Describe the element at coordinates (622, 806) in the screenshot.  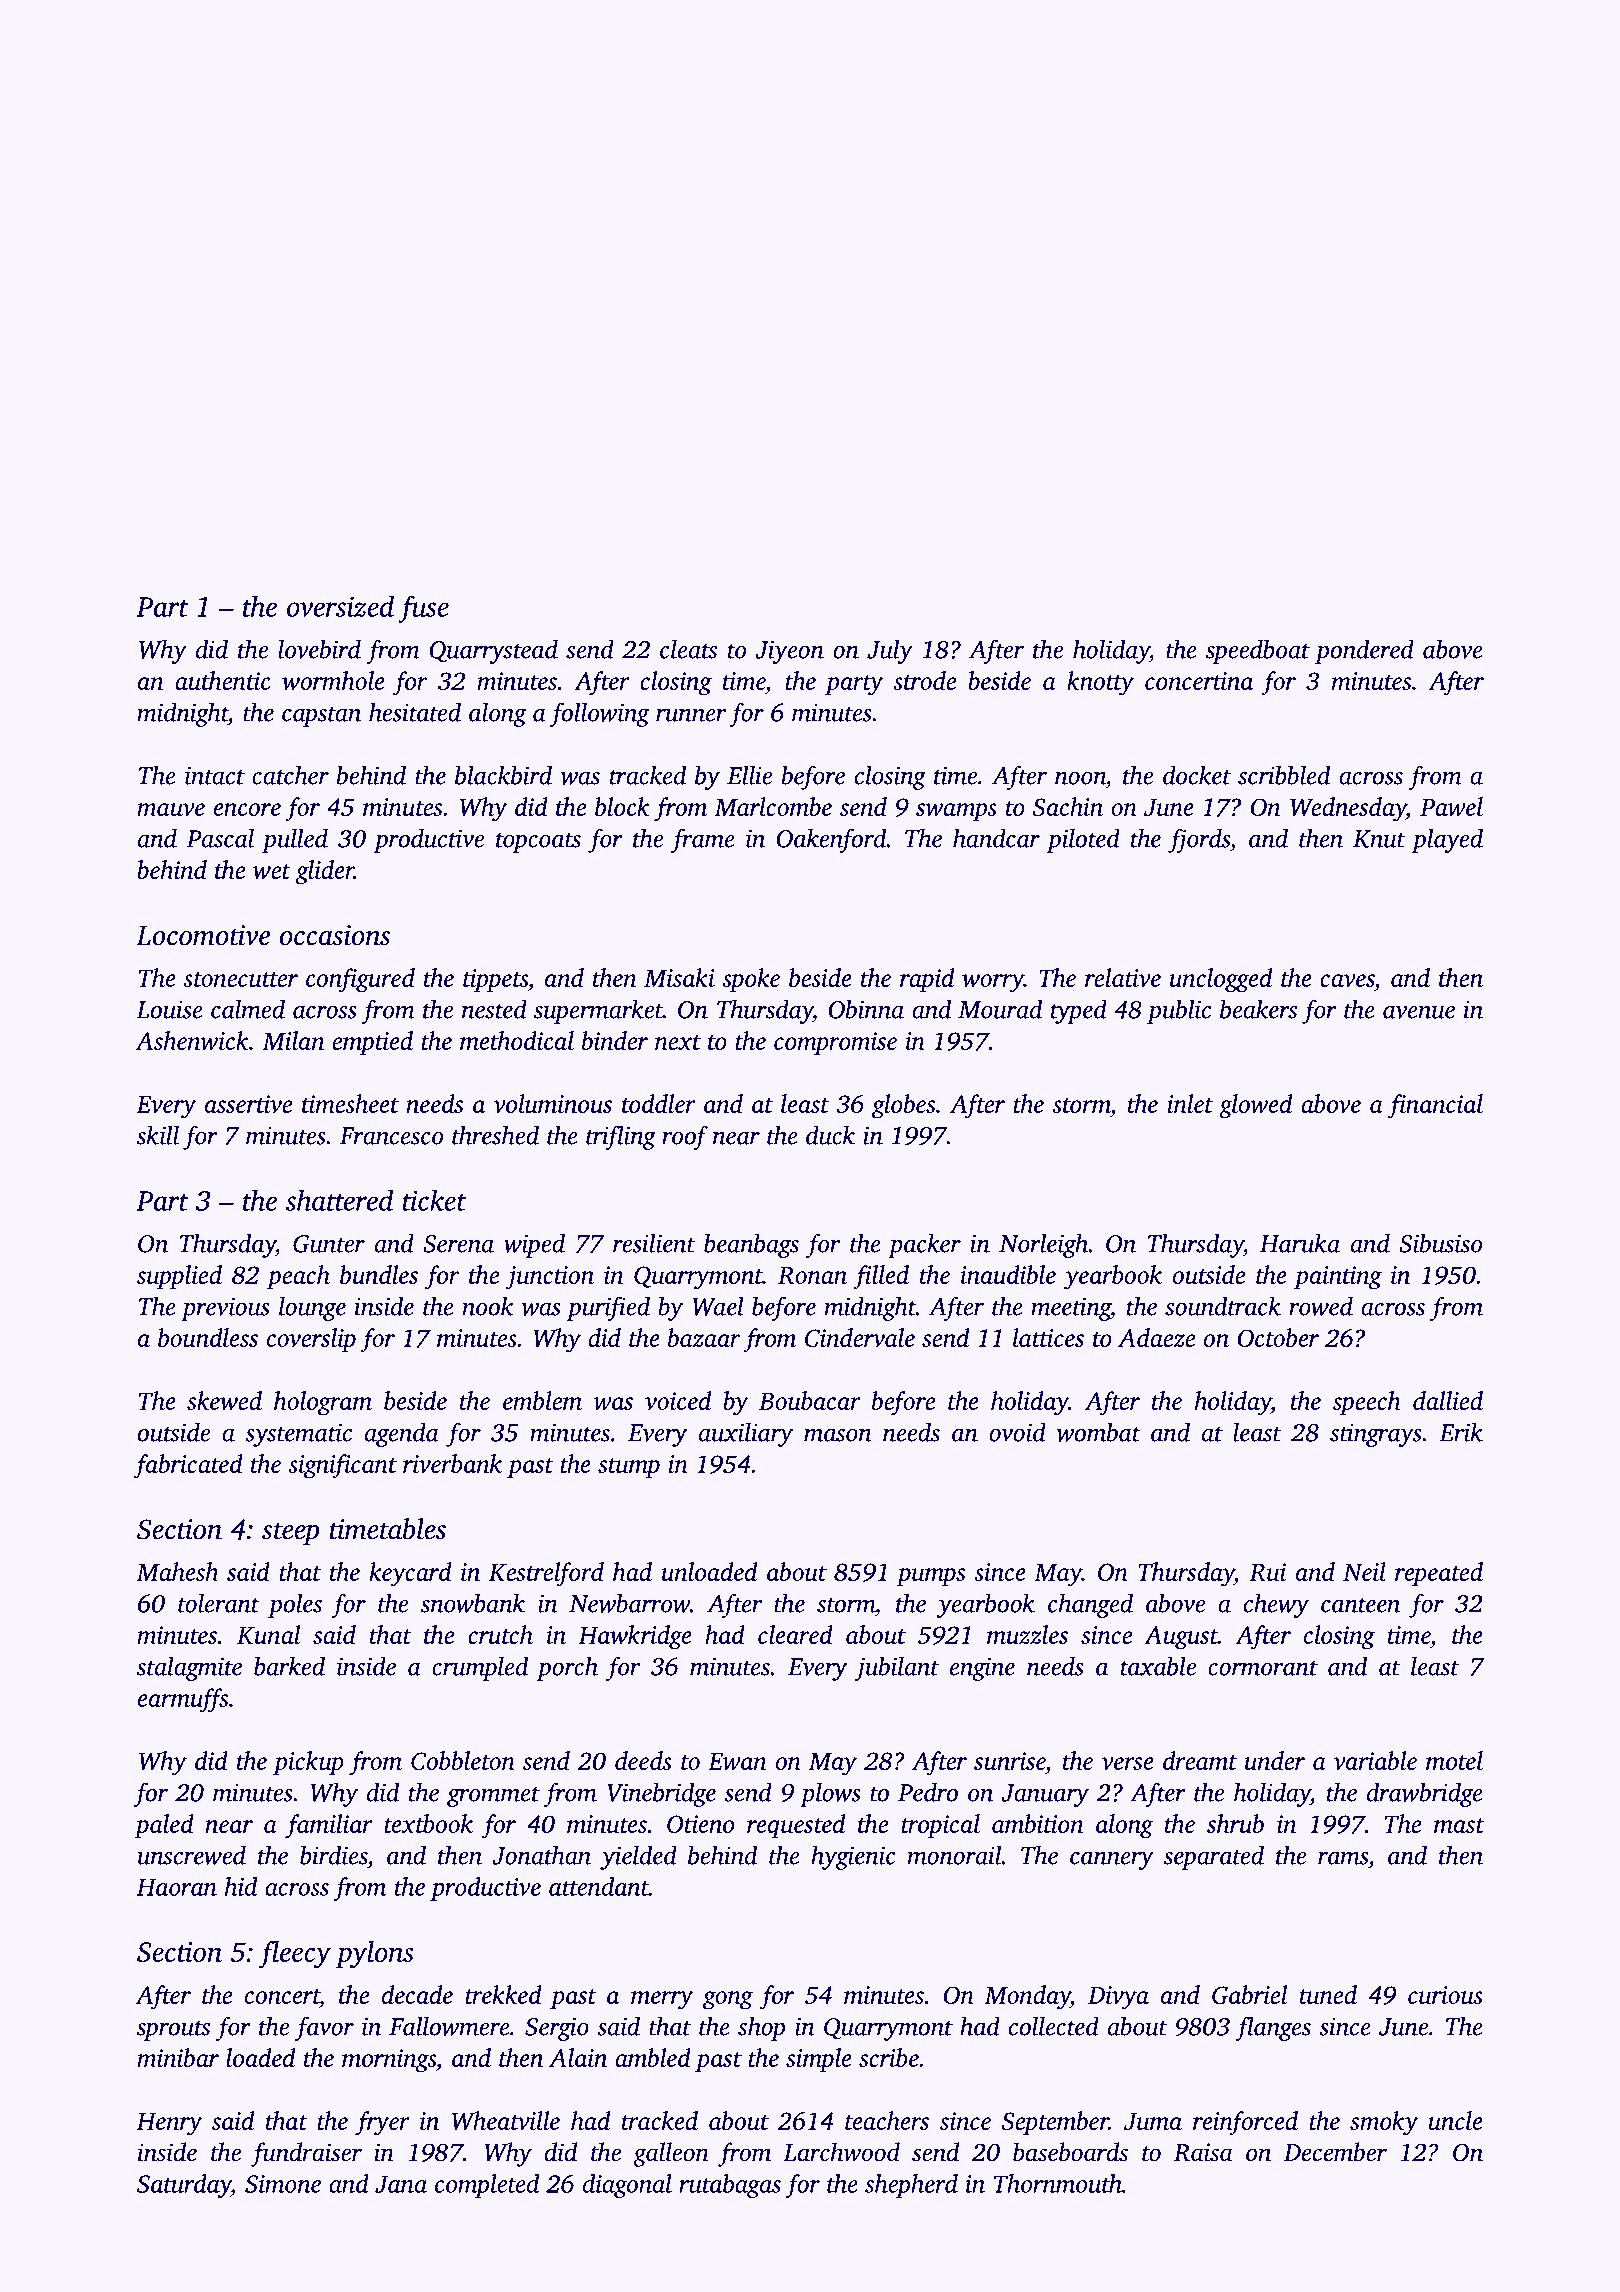
I see `block` at that location.
